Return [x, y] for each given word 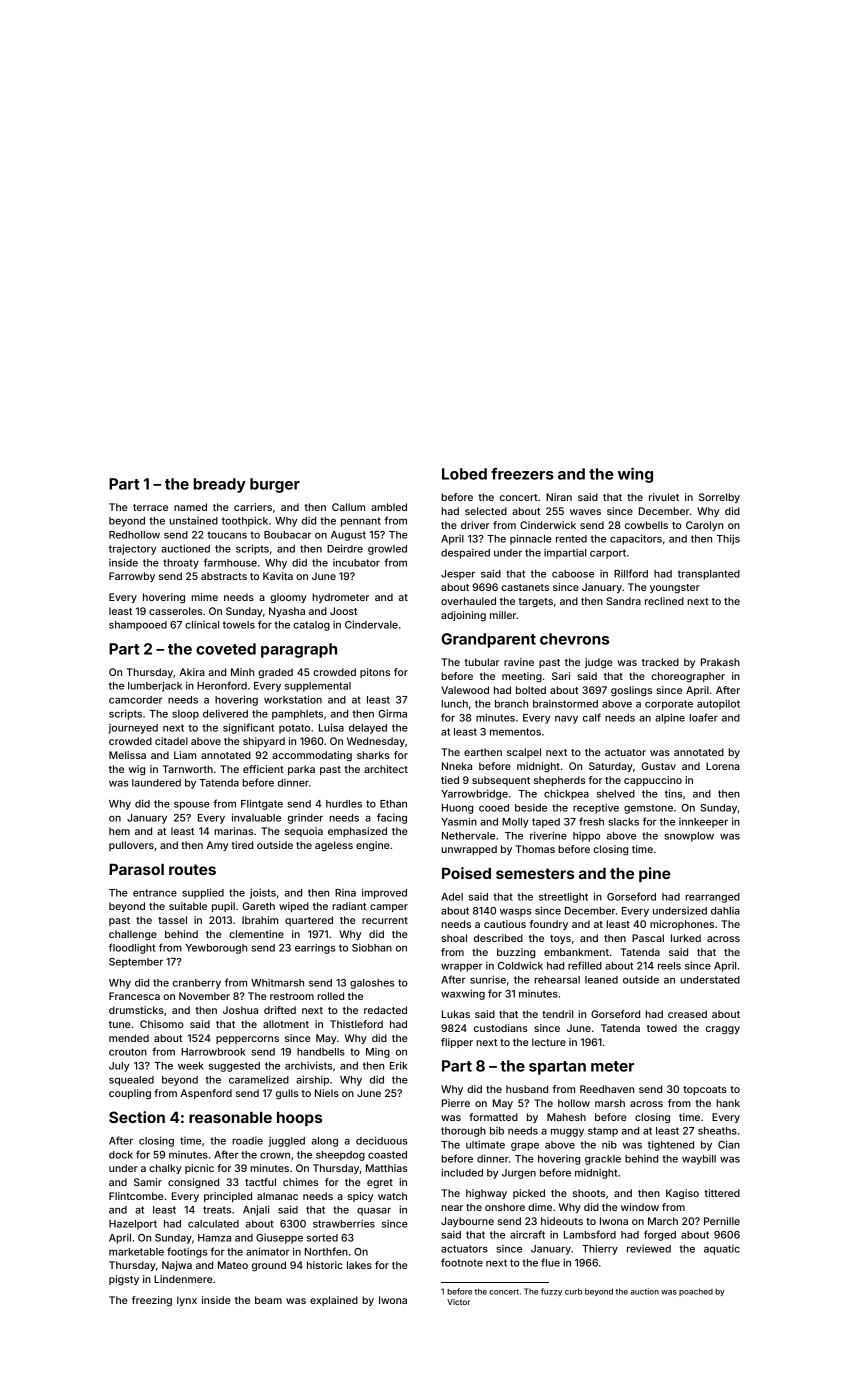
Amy [217, 846]
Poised [466, 873]
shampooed [138, 626]
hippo [586, 837]
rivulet [664, 497]
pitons [375, 673]
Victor [458, 1302]
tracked [660, 662]
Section [137, 1117]
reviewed [649, 1249]
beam [268, 1300]
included [462, 1172]
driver [475, 525]
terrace [150, 507]
